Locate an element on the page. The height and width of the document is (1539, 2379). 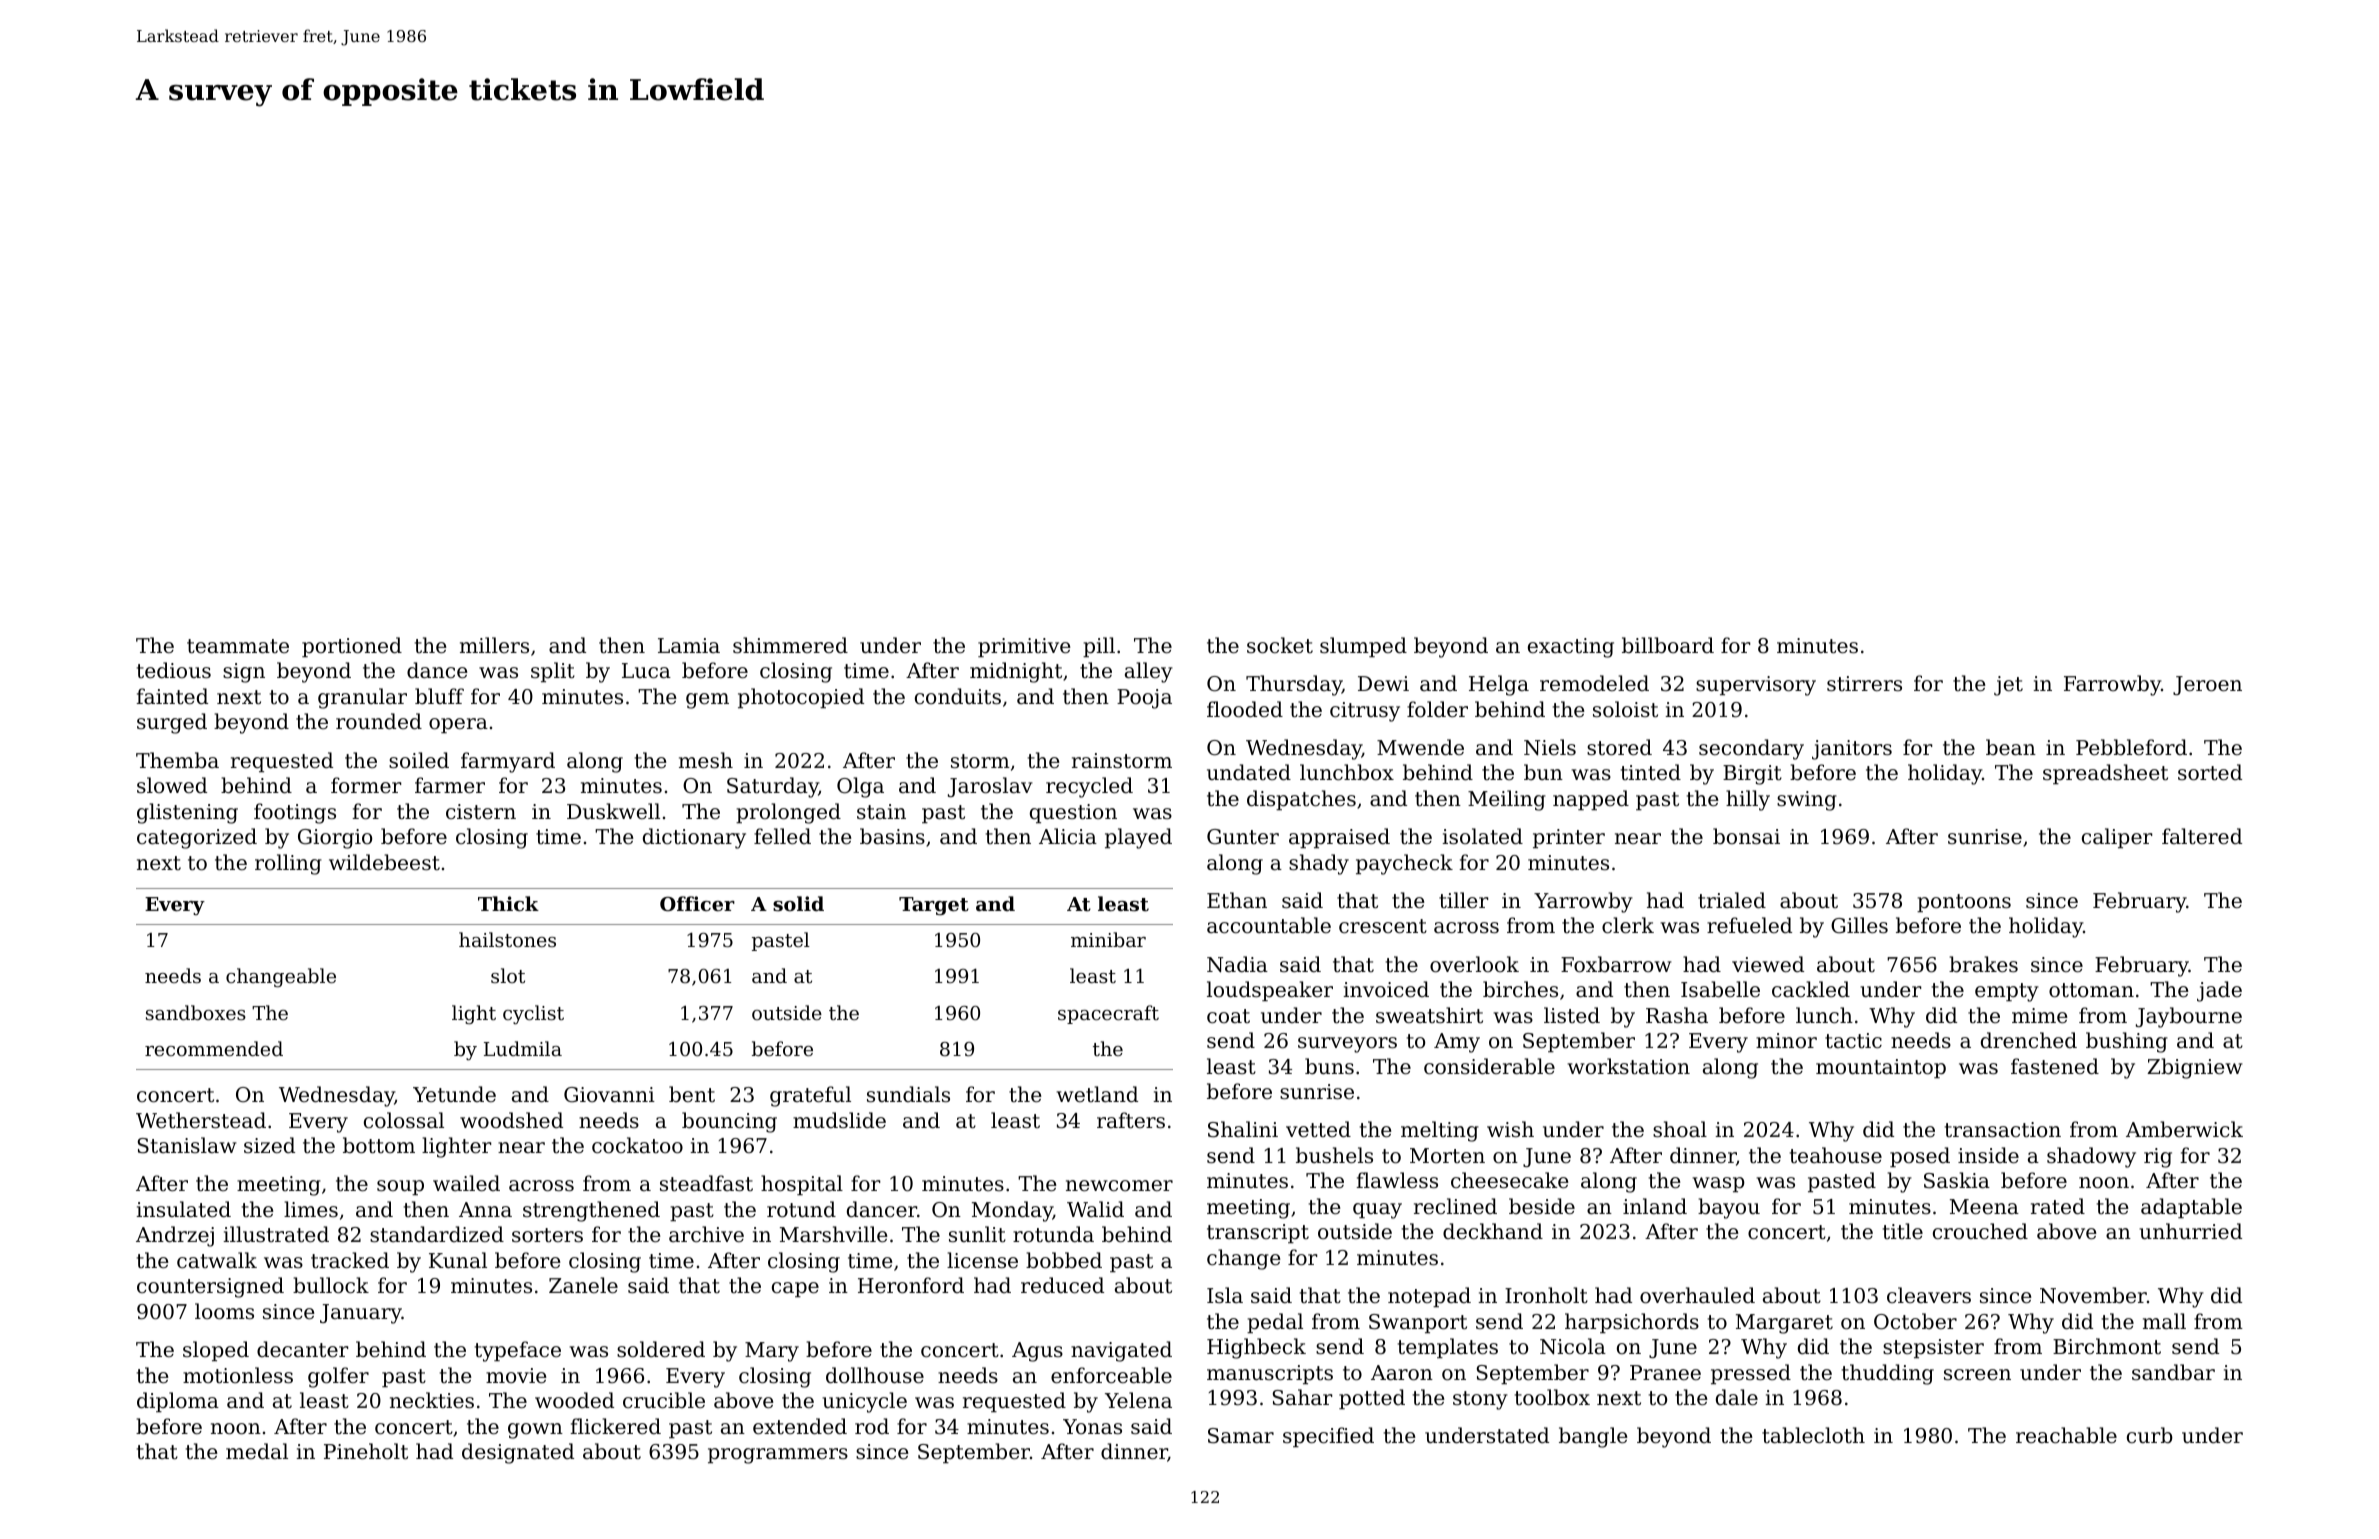
billboard is located at coordinates (1668, 645).
